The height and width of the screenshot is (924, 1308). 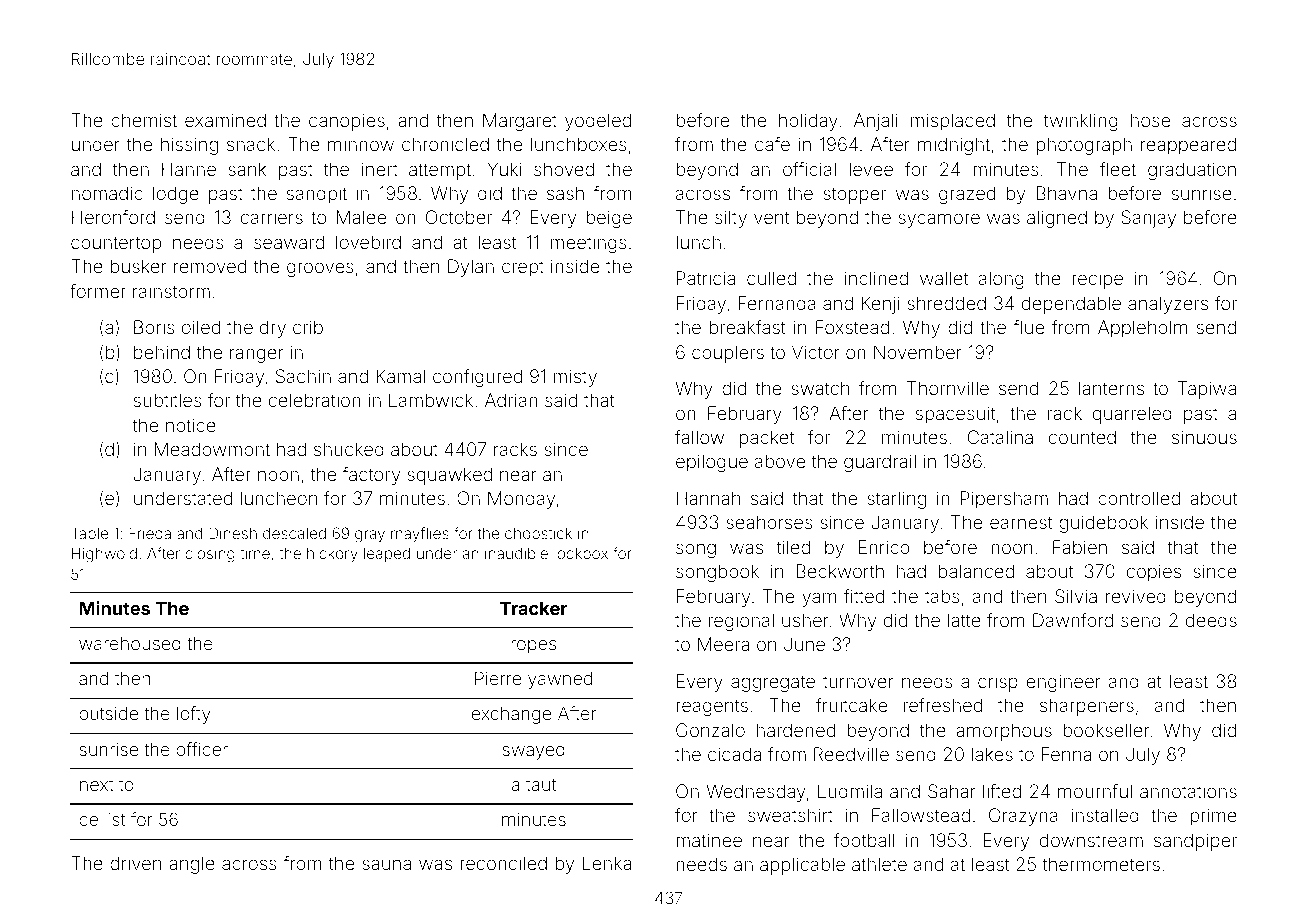 What do you see at coordinates (581, 553) in the screenshot?
I see `lockbox` at bounding box center [581, 553].
